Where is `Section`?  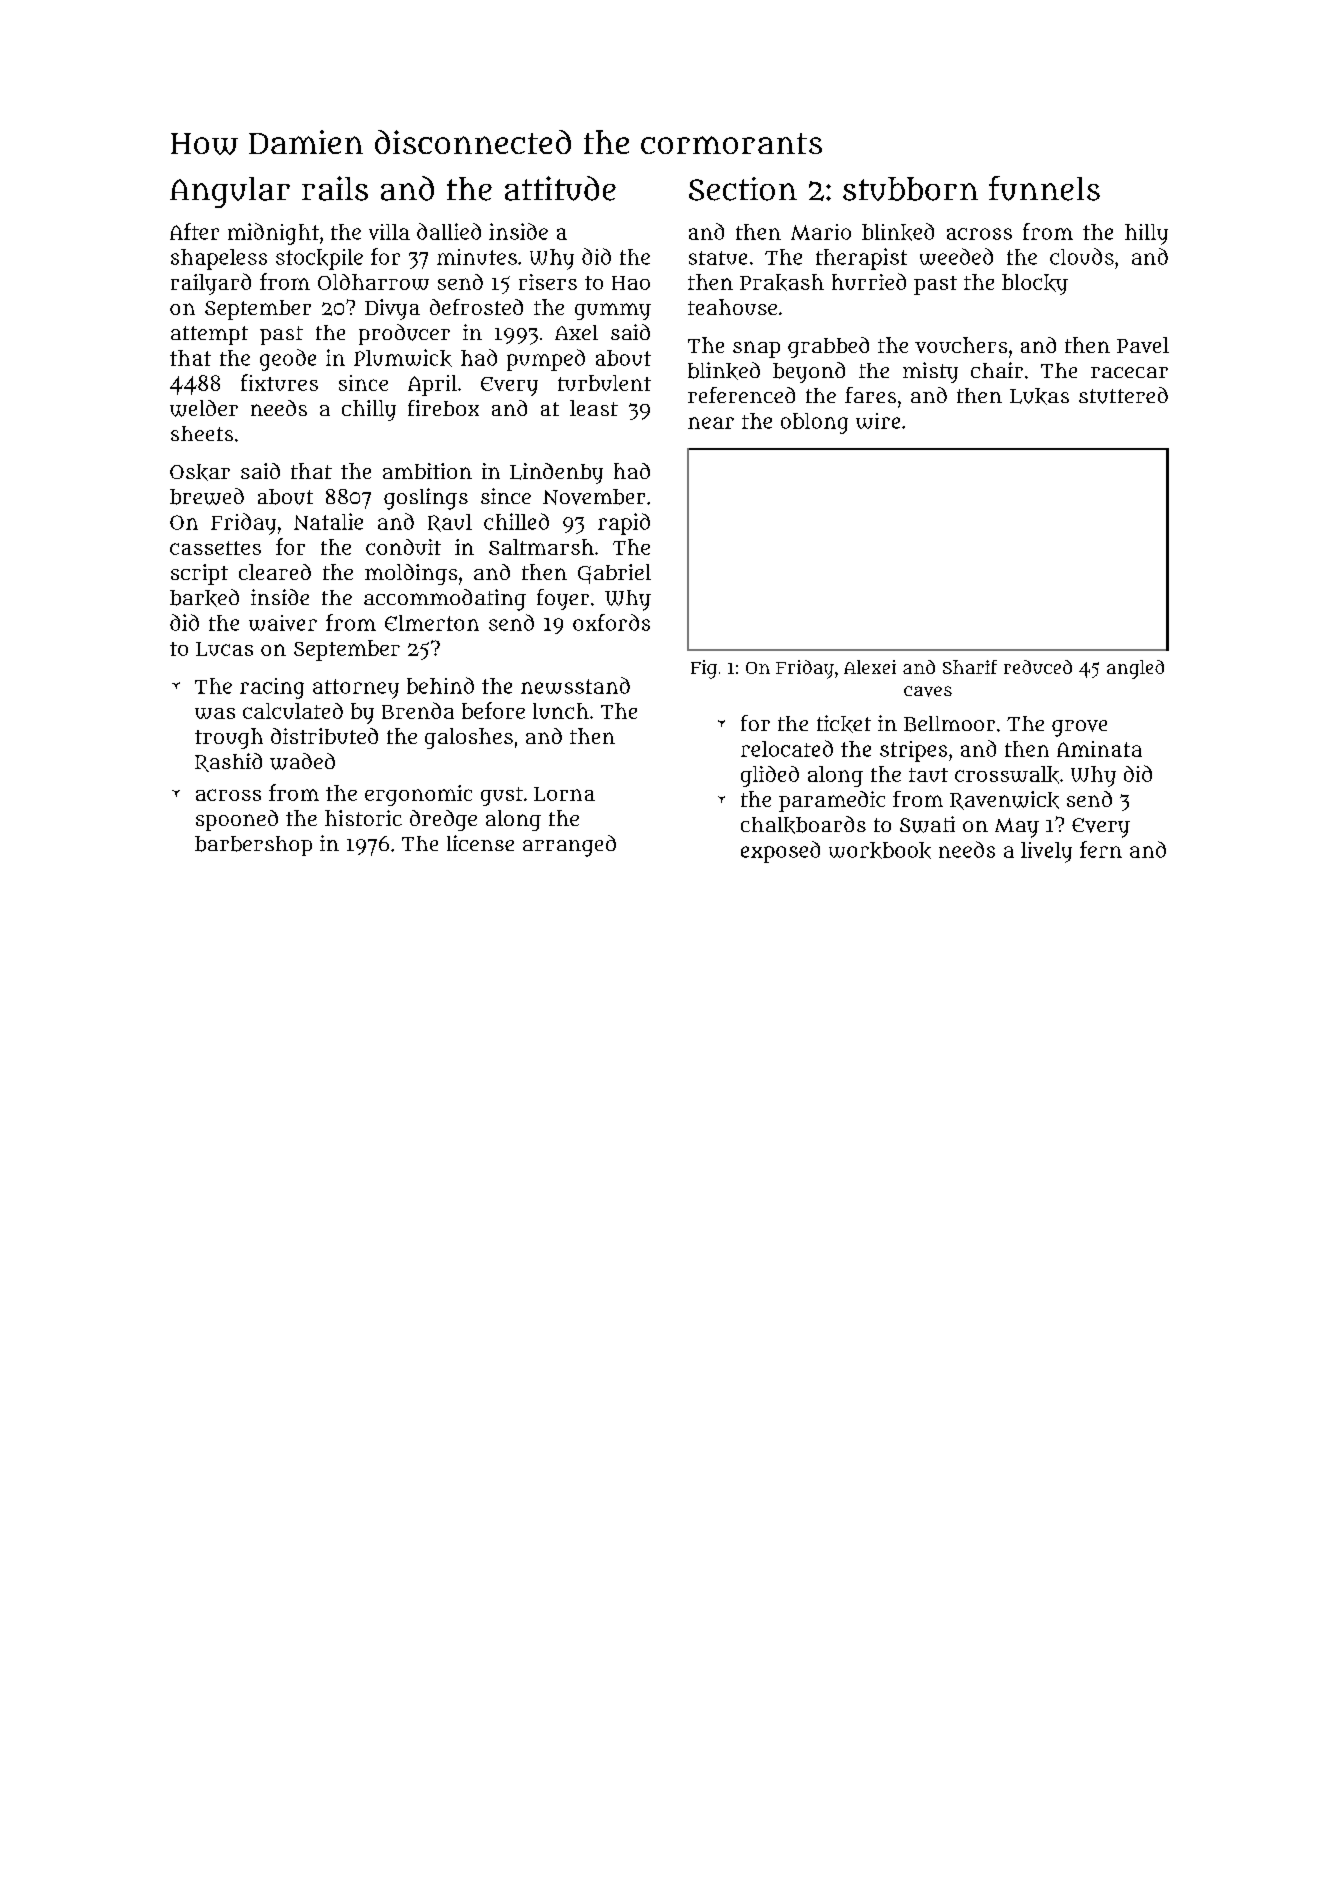 Section is located at coordinates (743, 189).
